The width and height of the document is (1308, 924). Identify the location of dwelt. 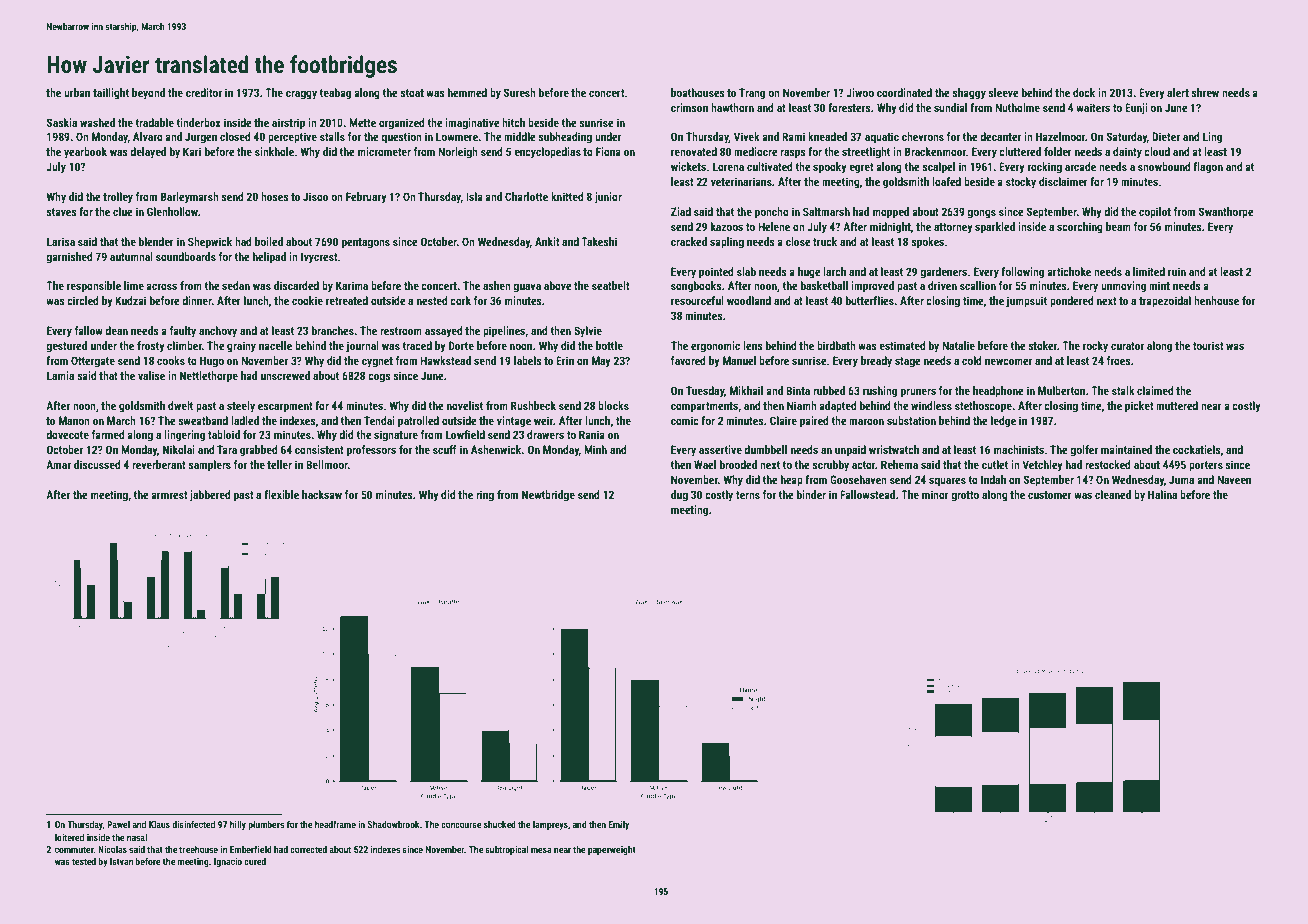
(180, 405).
